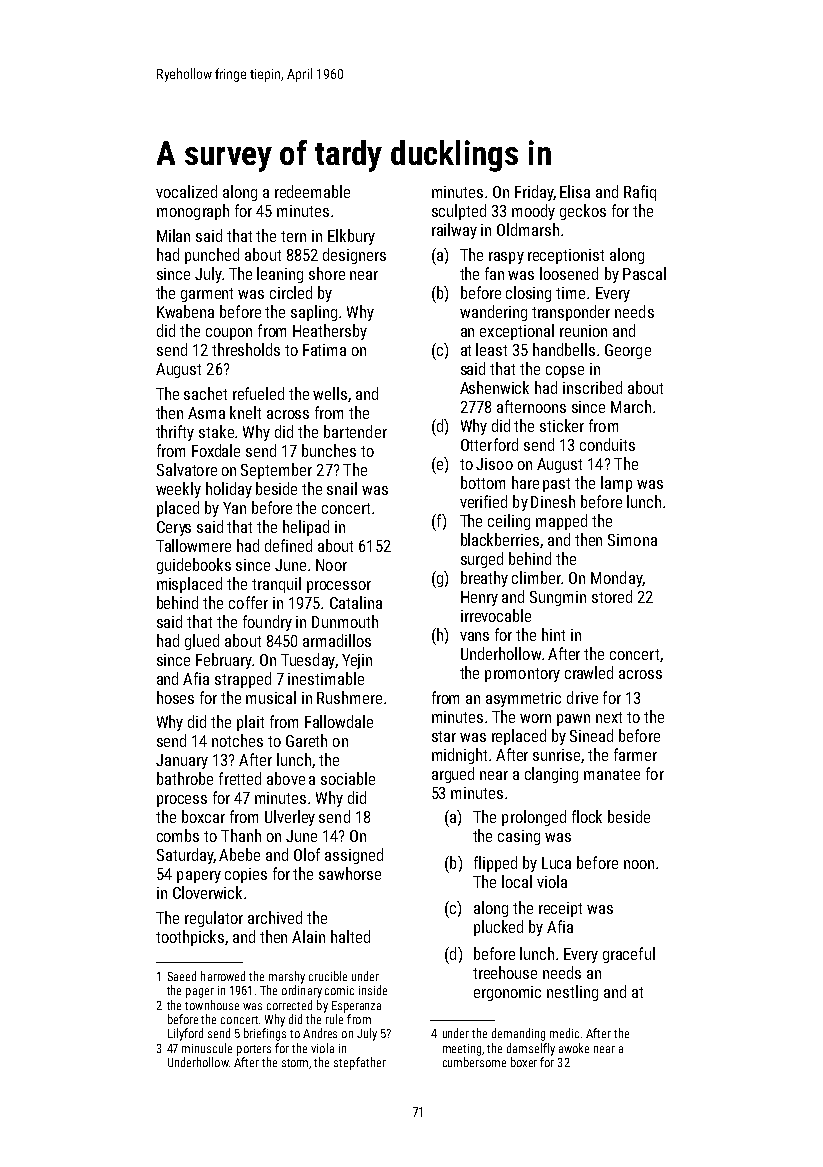 This screenshot has height=1167, width=823. I want to click on Yan, so click(234, 508).
